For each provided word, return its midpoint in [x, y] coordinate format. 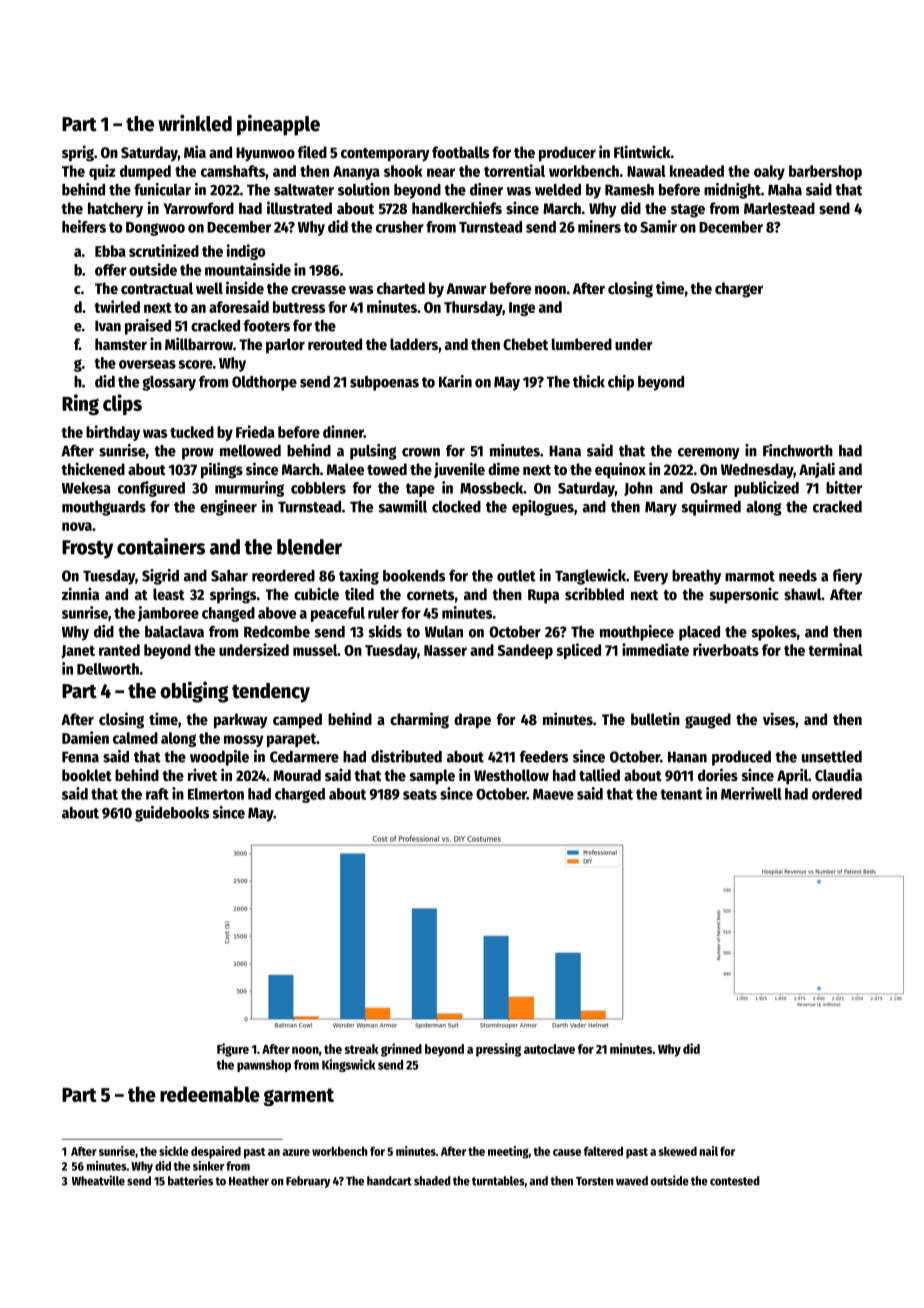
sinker [208, 1166]
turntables [498, 1181]
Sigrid [160, 577]
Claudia [838, 774]
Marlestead [779, 208]
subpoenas [384, 383]
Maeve [553, 794]
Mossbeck [491, 488]
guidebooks [172, 814]
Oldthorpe [264, 383]
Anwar [466, 288]
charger [739, 290]
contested [735, 1181]
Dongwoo [155, 229]
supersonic [744, 595]
